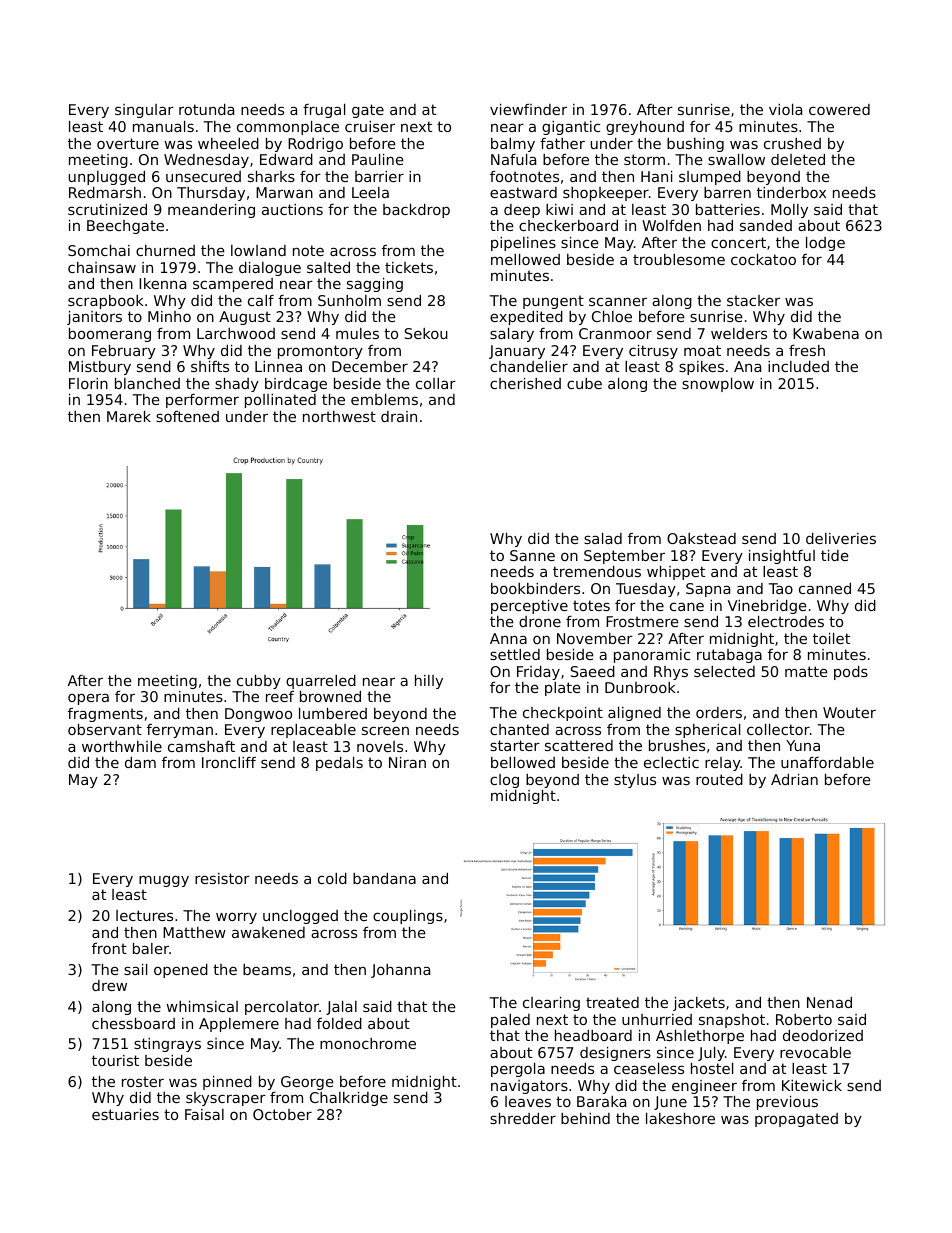  What do you see at coordinates (529, 607) in the screenshot?
I see `perceptive` at bounding box center [529, 607].
